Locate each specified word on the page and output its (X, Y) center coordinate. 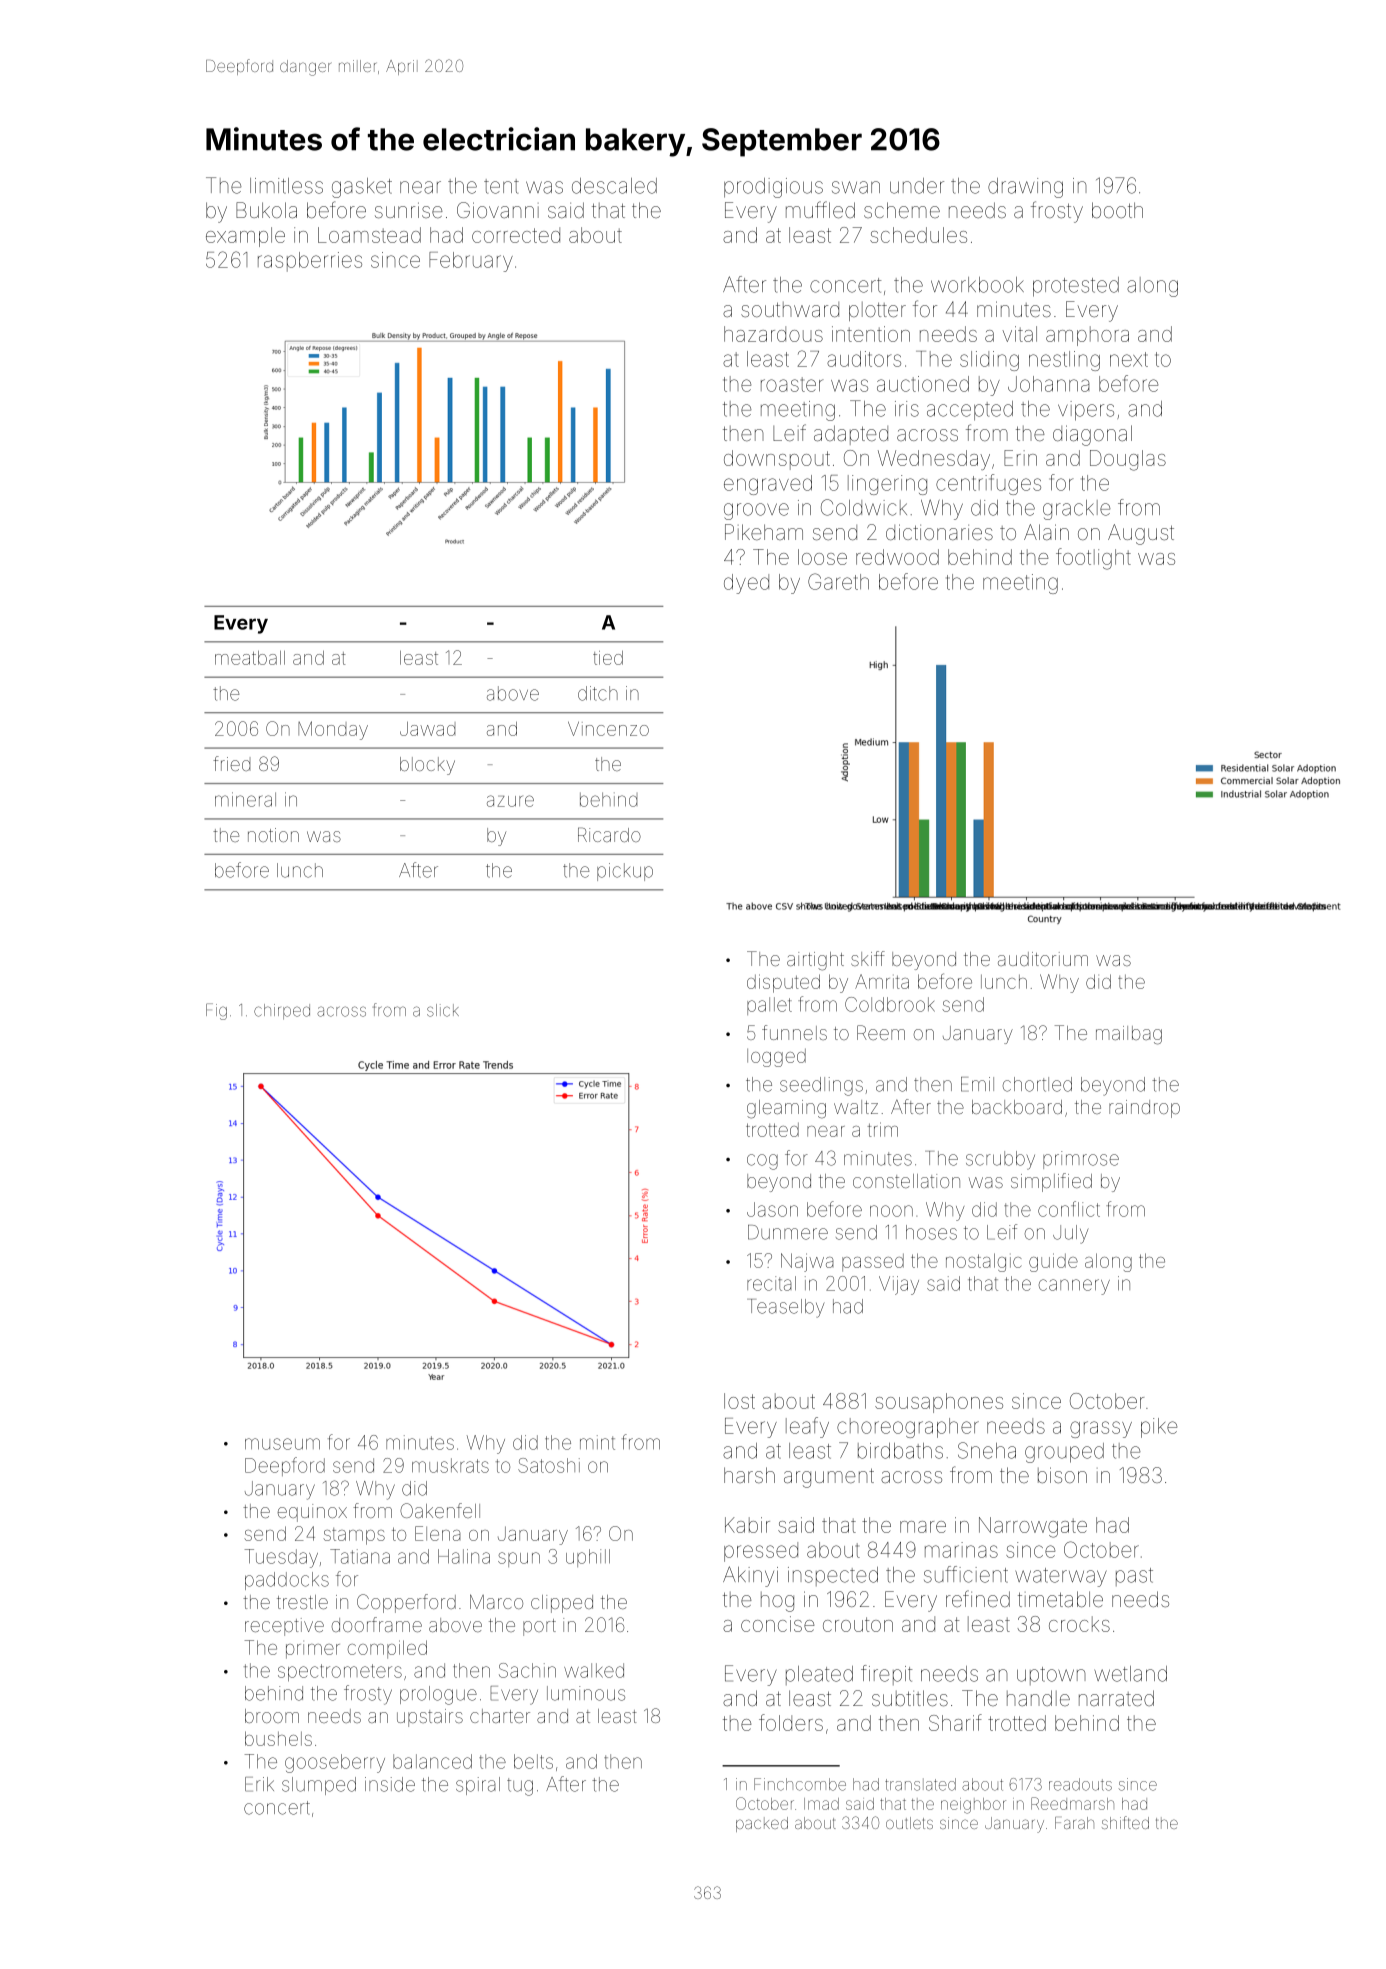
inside (390, 1784)
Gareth (838, 581)
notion (273, 835)
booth (1117, 210)
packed (762, 1824)
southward (790, 309)
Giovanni (498, 210)
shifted (1125, 1822)
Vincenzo (608, 729)
